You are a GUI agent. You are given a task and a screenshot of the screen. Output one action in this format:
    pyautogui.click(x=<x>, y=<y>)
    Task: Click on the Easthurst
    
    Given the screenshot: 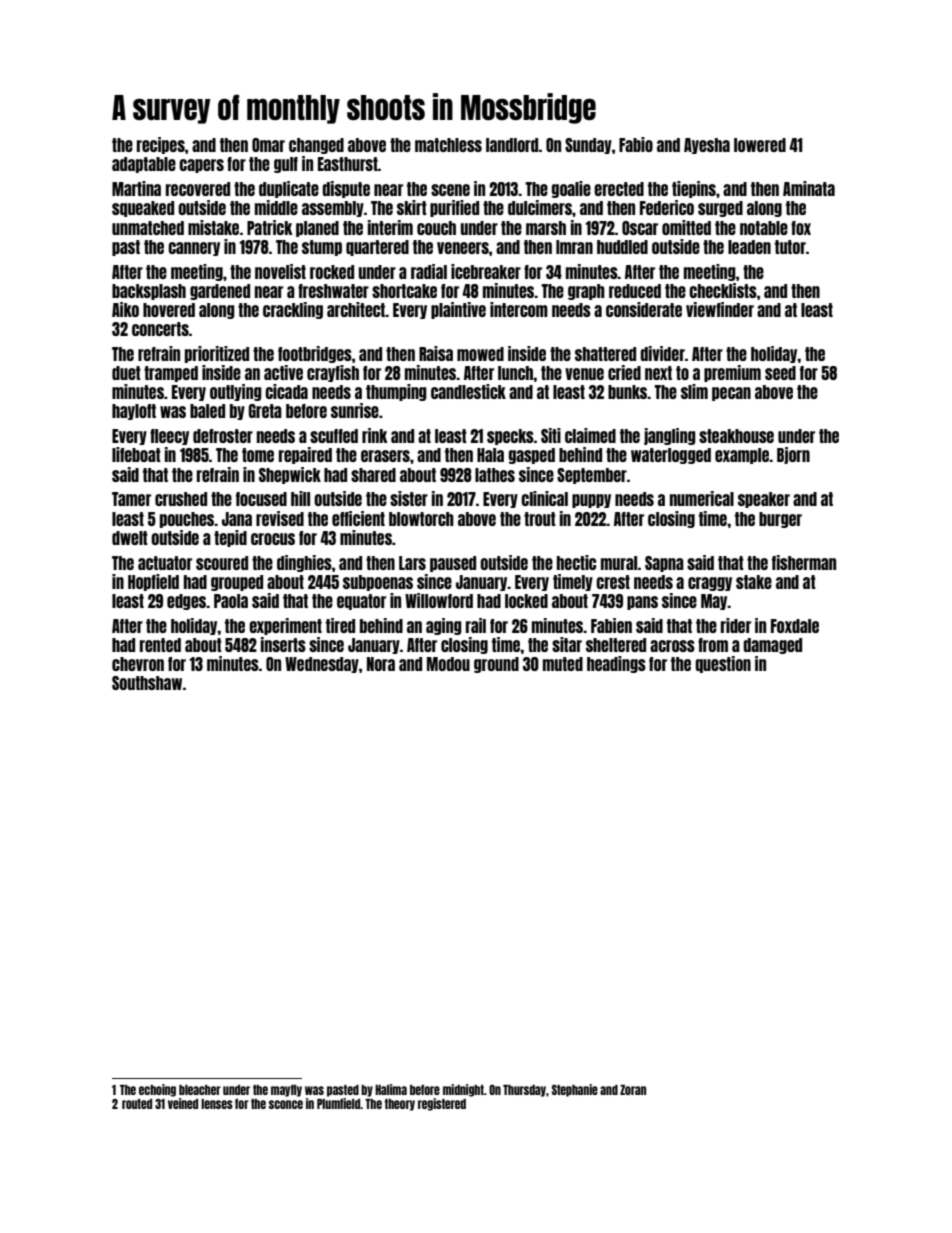 What is the action you would take?
    pyautogui.click(x=348, y=164)
